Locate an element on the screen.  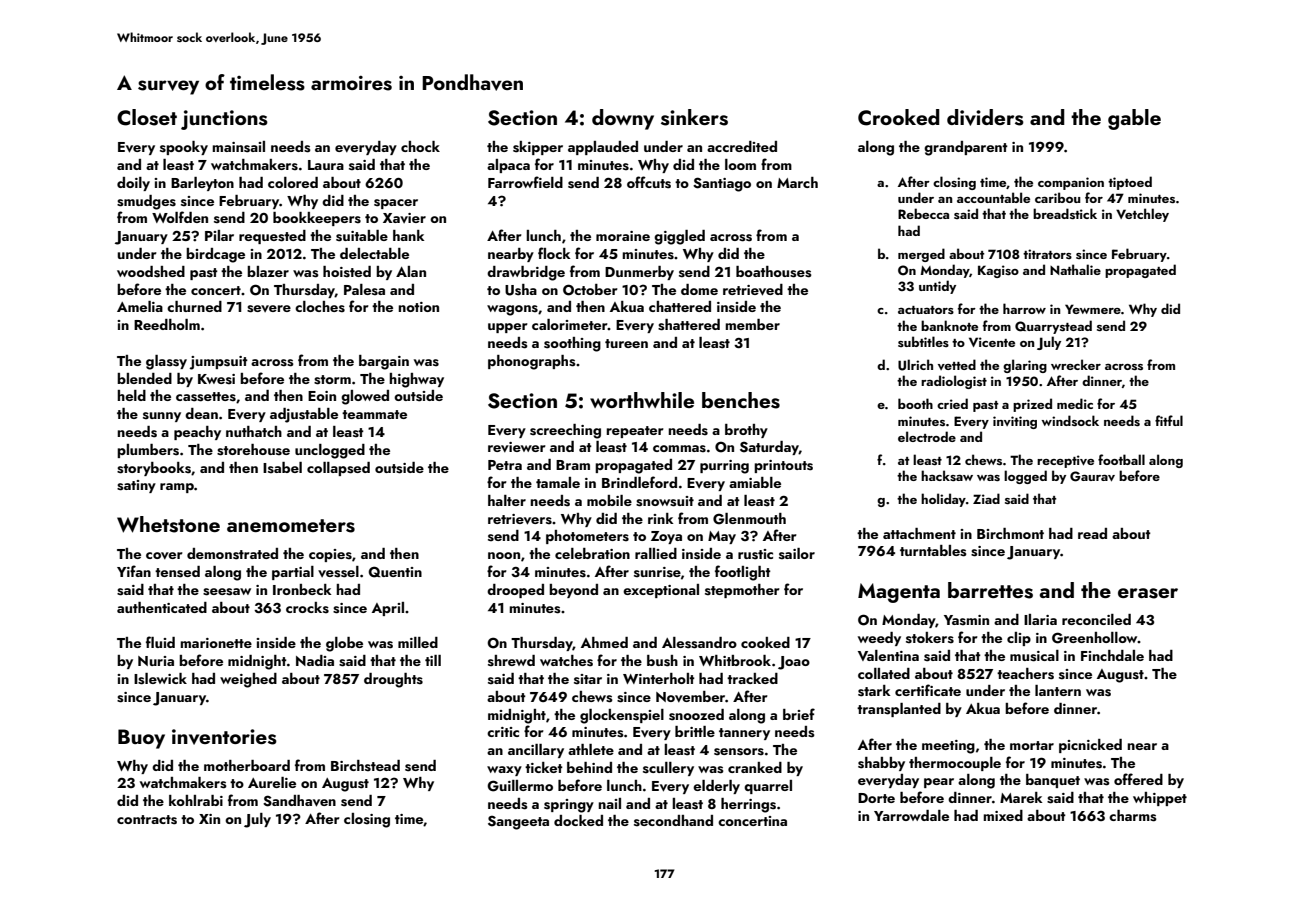
Xin is located at coordinates (209, 819).
